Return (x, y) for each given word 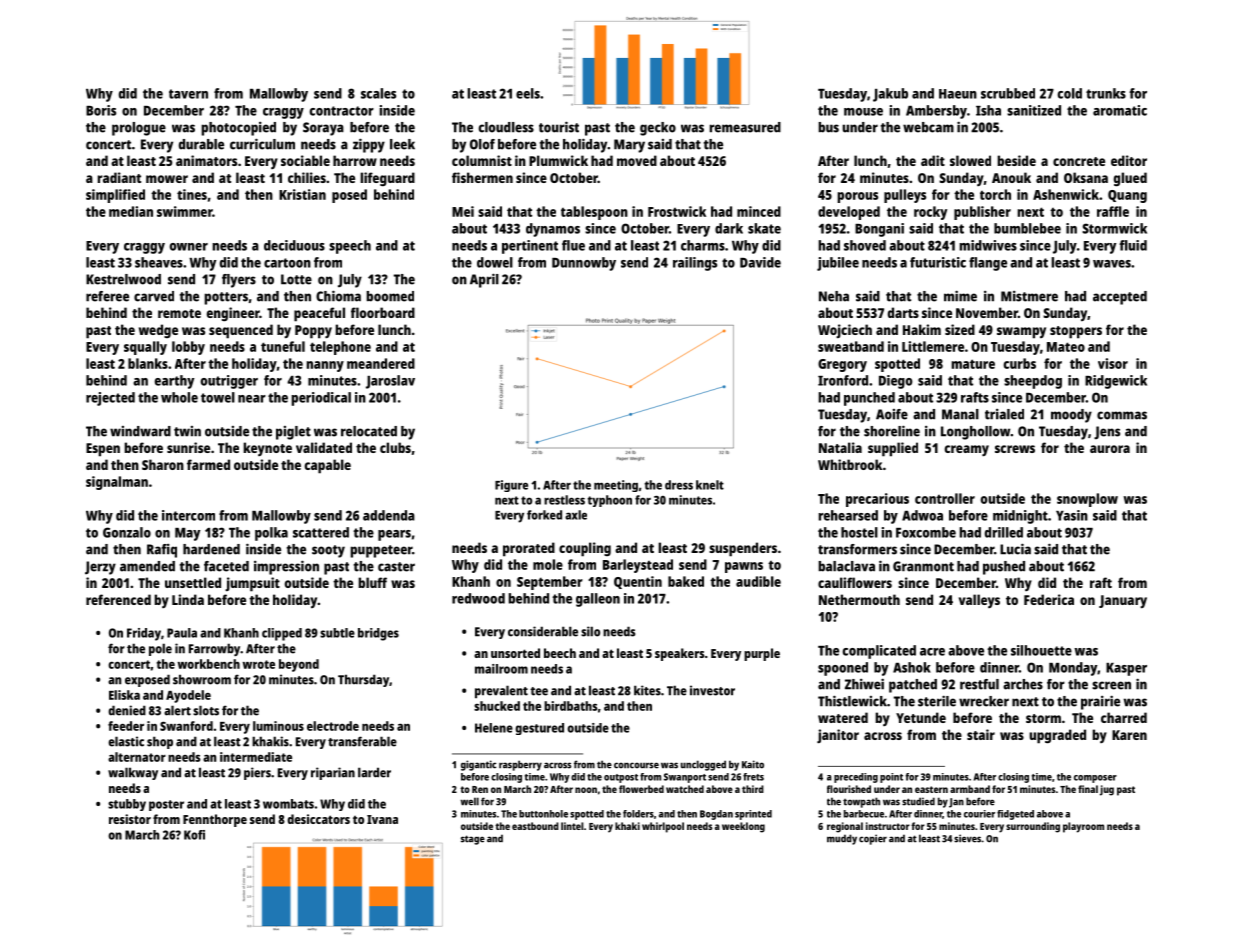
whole (179, 397)
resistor (130, 819)
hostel (859, 532)
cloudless (506, 127)
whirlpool (663, 827)
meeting (616, 486)
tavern (188, 94)
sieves (967, 838)
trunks (1106, 93)
